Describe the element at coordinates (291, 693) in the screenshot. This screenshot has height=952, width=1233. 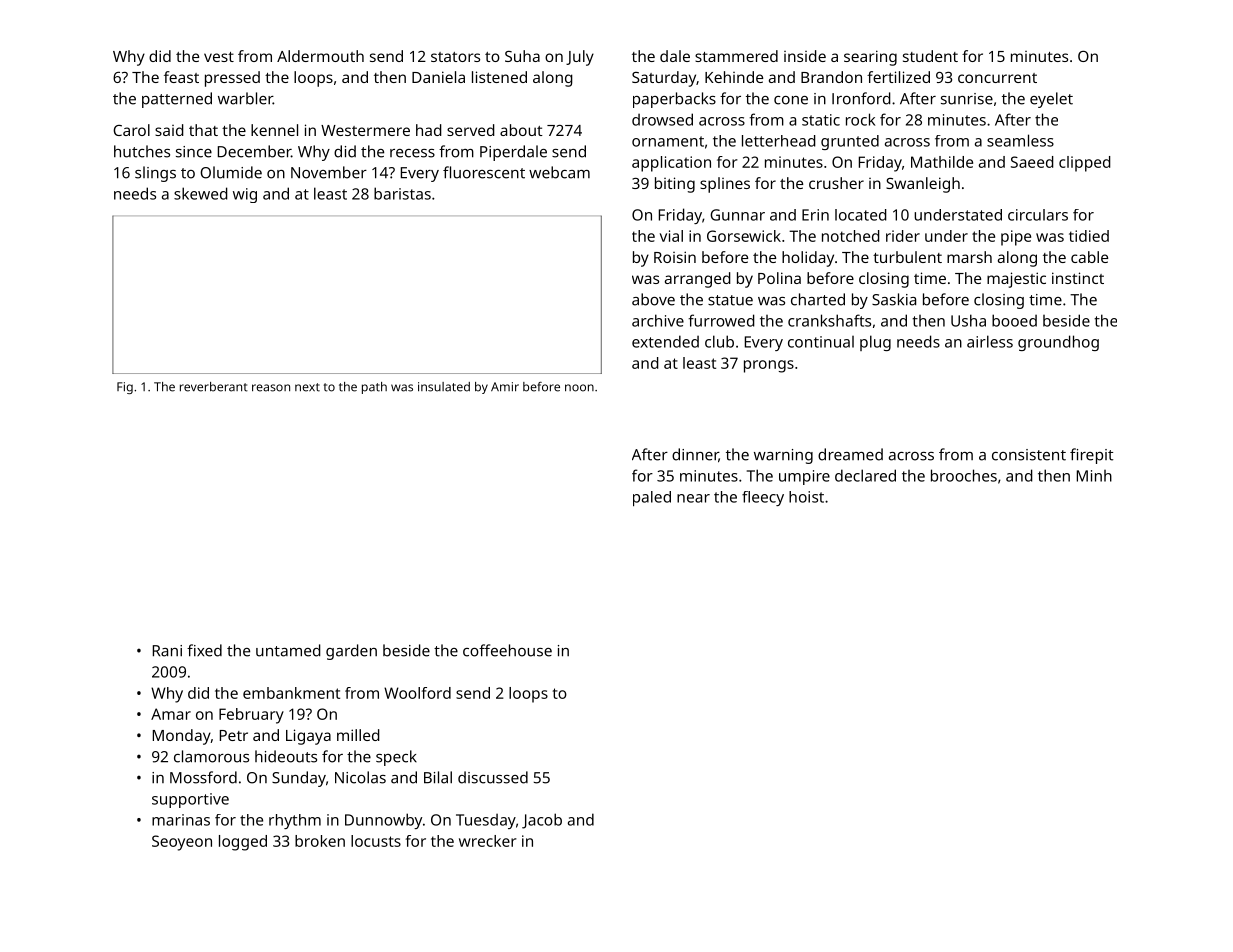
I see `embankment` at that location.
